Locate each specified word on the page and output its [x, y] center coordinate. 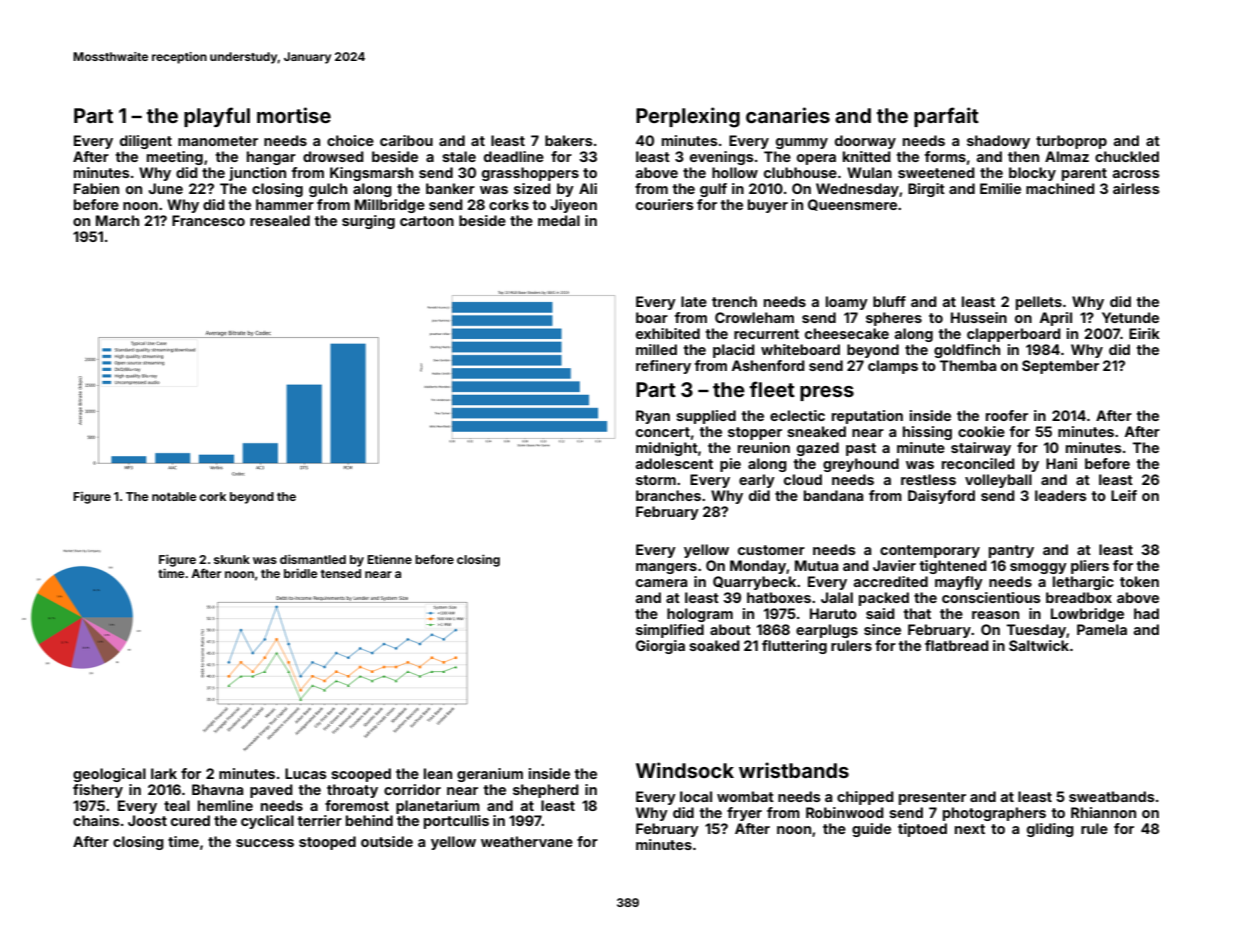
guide [871, 830]
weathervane [527, 841]
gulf [713, 190]
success [265, 843]
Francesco [208, 220]
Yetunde [1130, 317]
